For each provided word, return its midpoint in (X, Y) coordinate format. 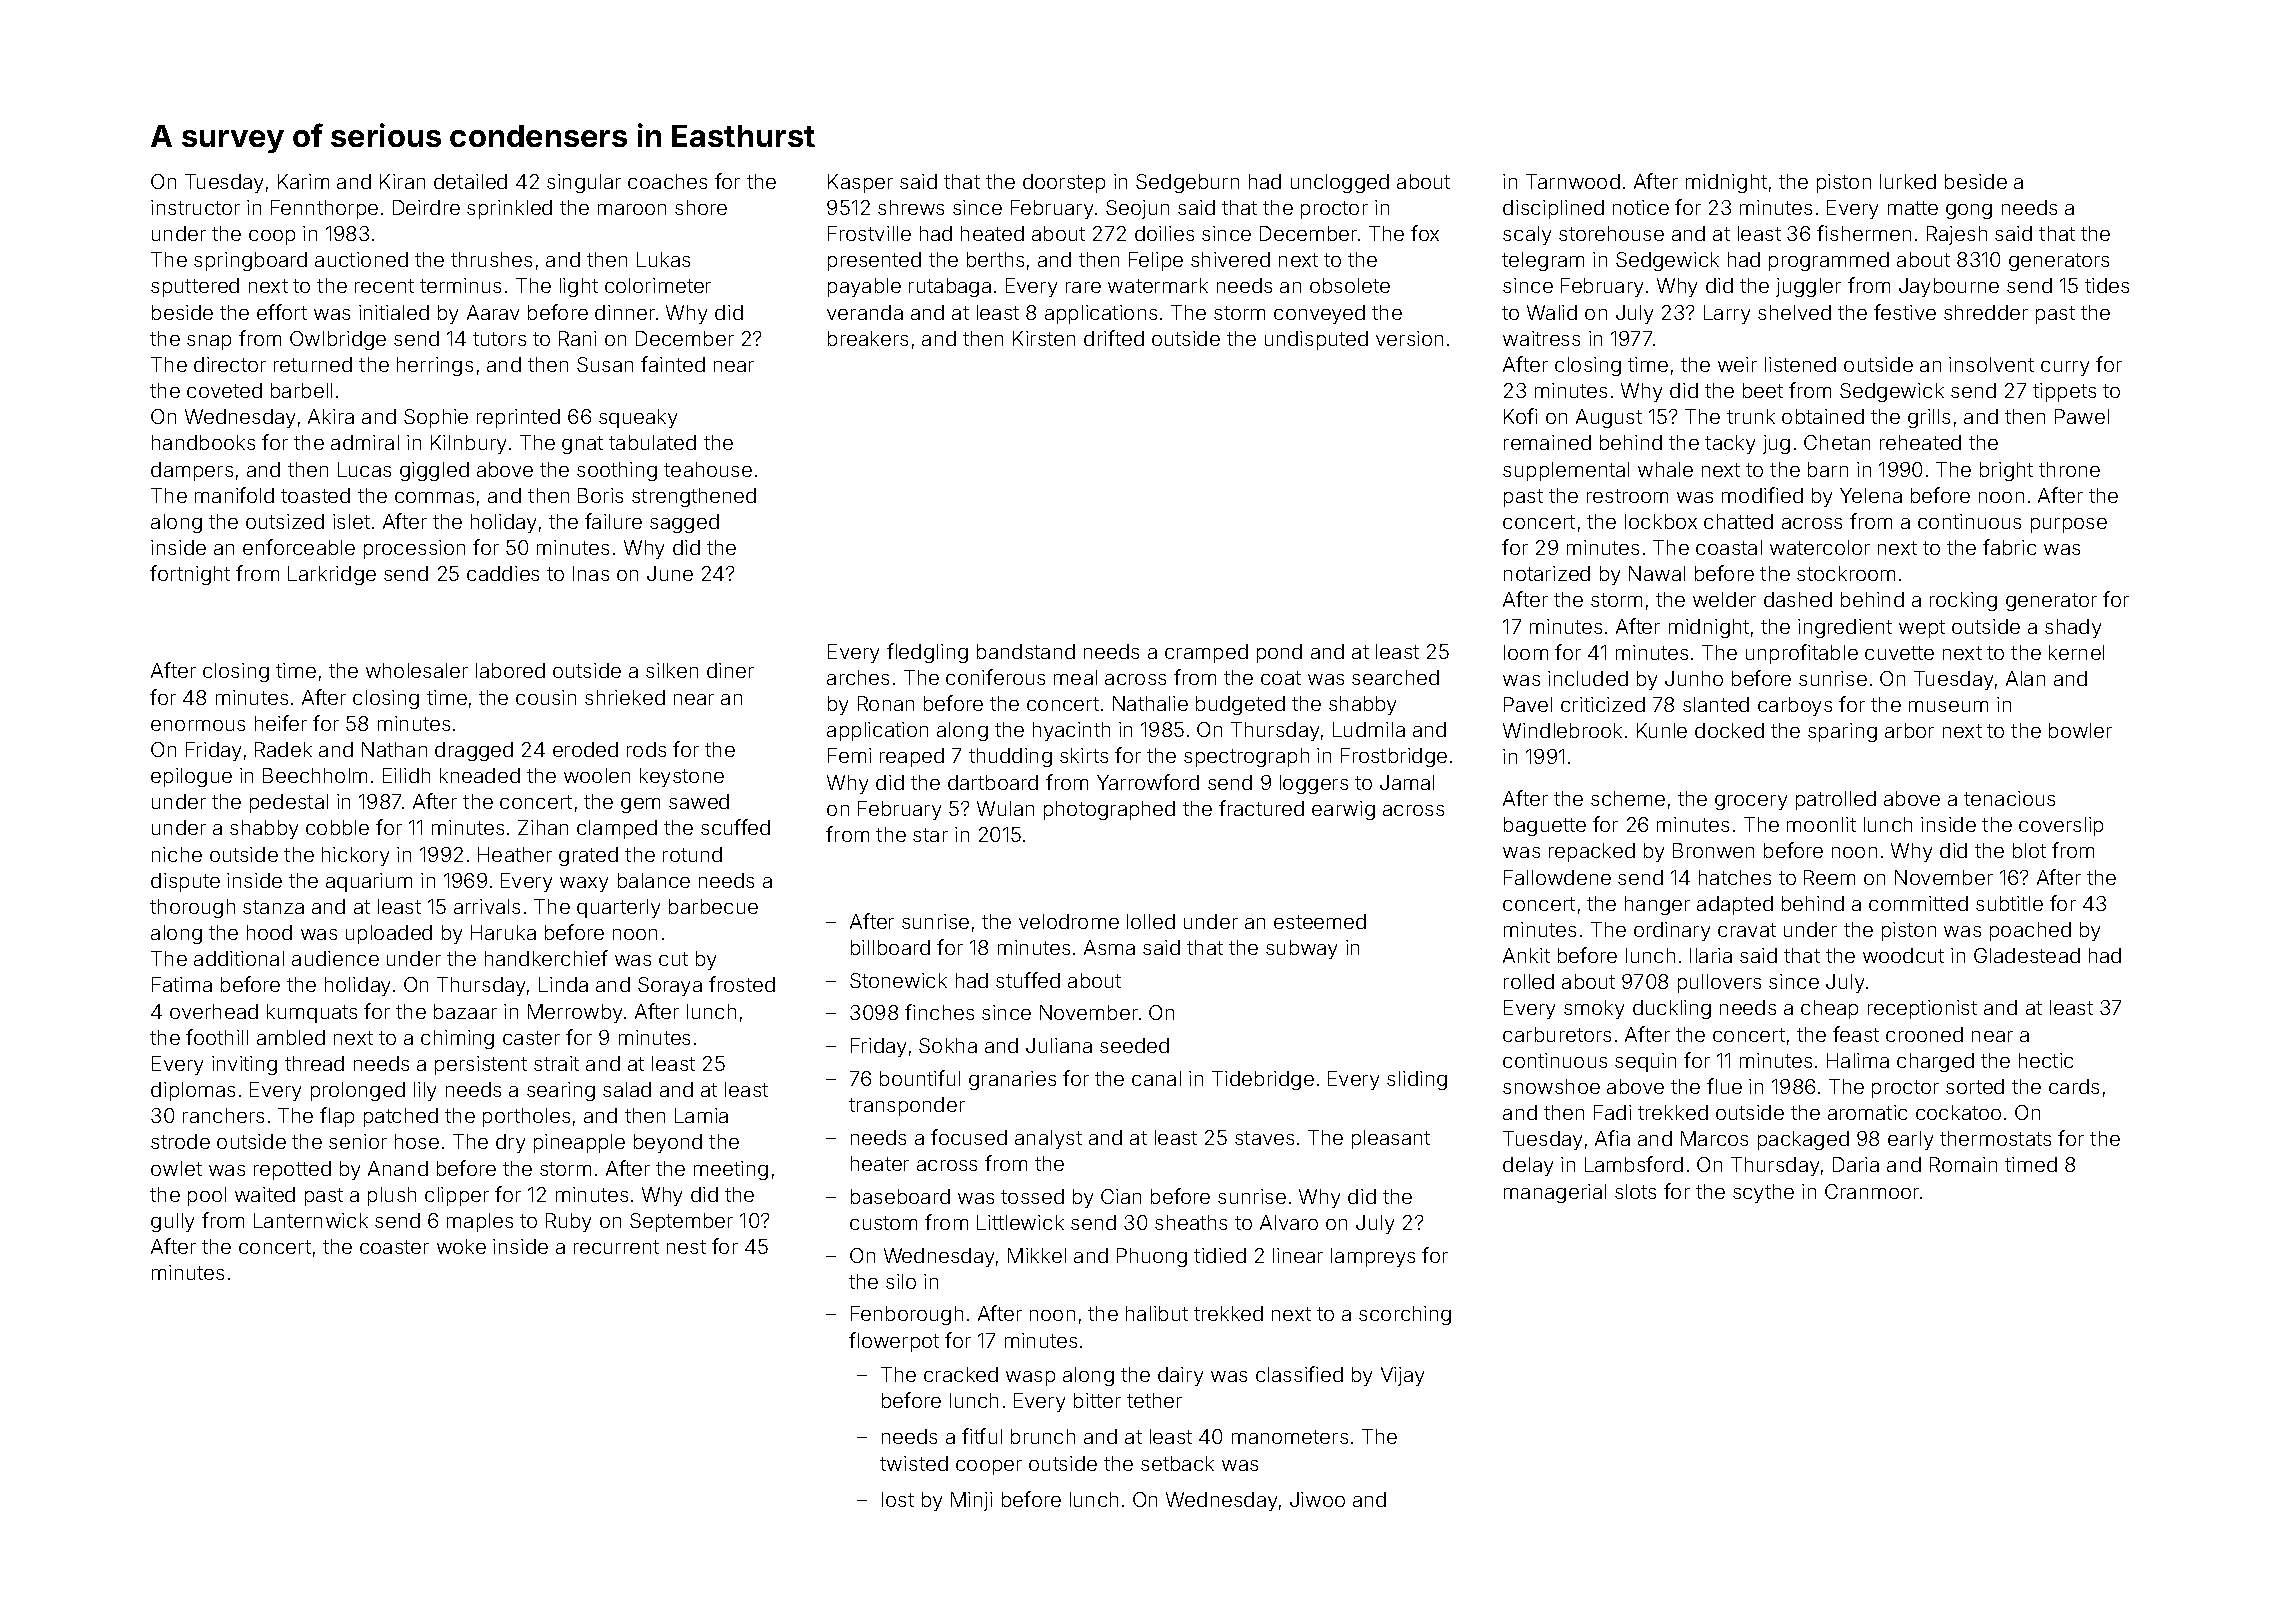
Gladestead (2027, 955)
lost (898, 1499)
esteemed (1320, 921)
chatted (1738, 521)
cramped (1206, 653)
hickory (355, 856)
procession (414, 549)
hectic (2046, 1060)
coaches (667, 181)
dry (510, 1143)
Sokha (948, 1045)
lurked (1908, 181)
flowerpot (894, 1342)
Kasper (860, 183)
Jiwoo (1317, 1499)
